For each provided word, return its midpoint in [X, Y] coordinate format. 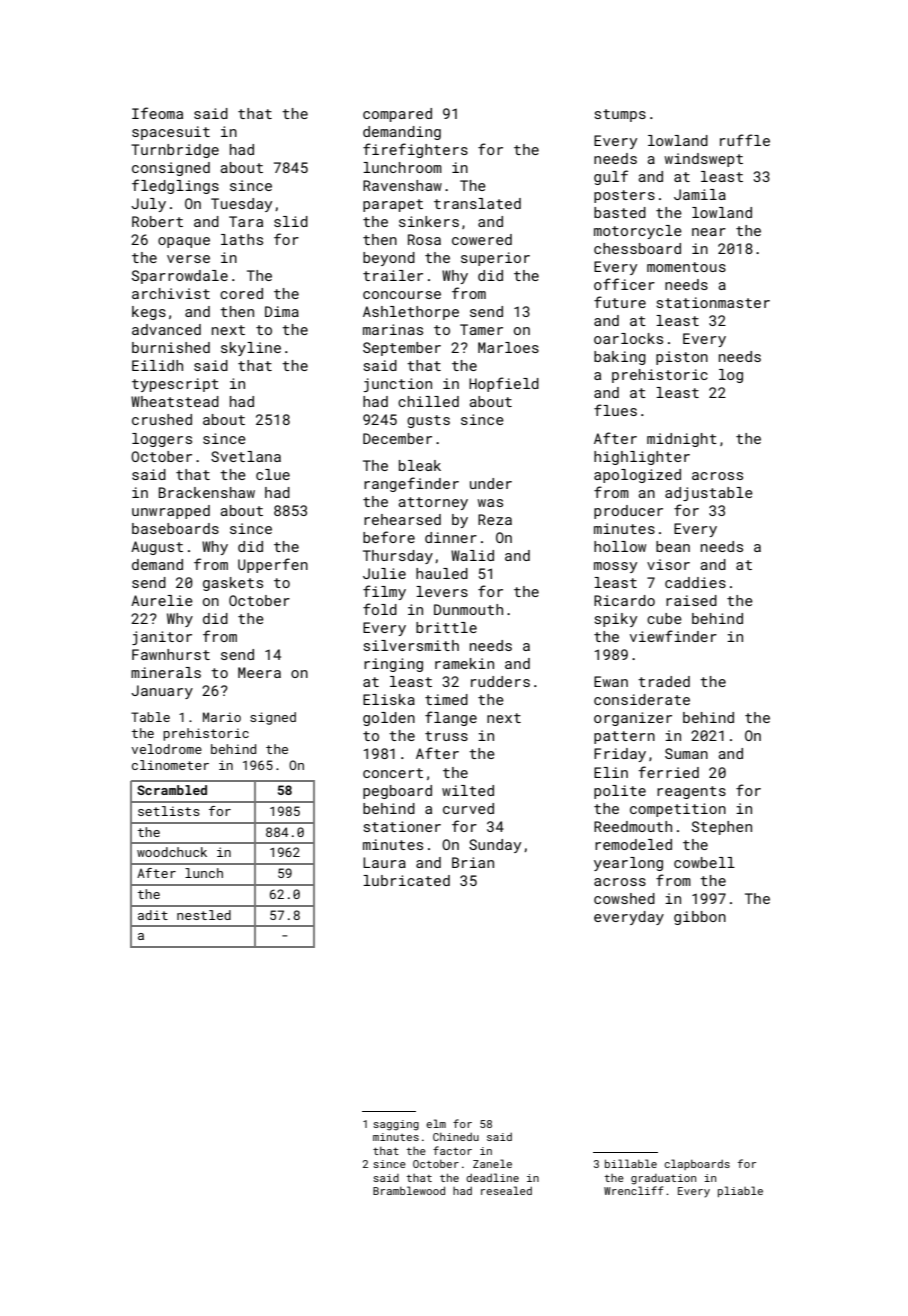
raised [691, 600]
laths [242, 239]
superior [495, 259]
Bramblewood [409, 1190]
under [491, 483]
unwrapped [171, 512]
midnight [682, 440]
